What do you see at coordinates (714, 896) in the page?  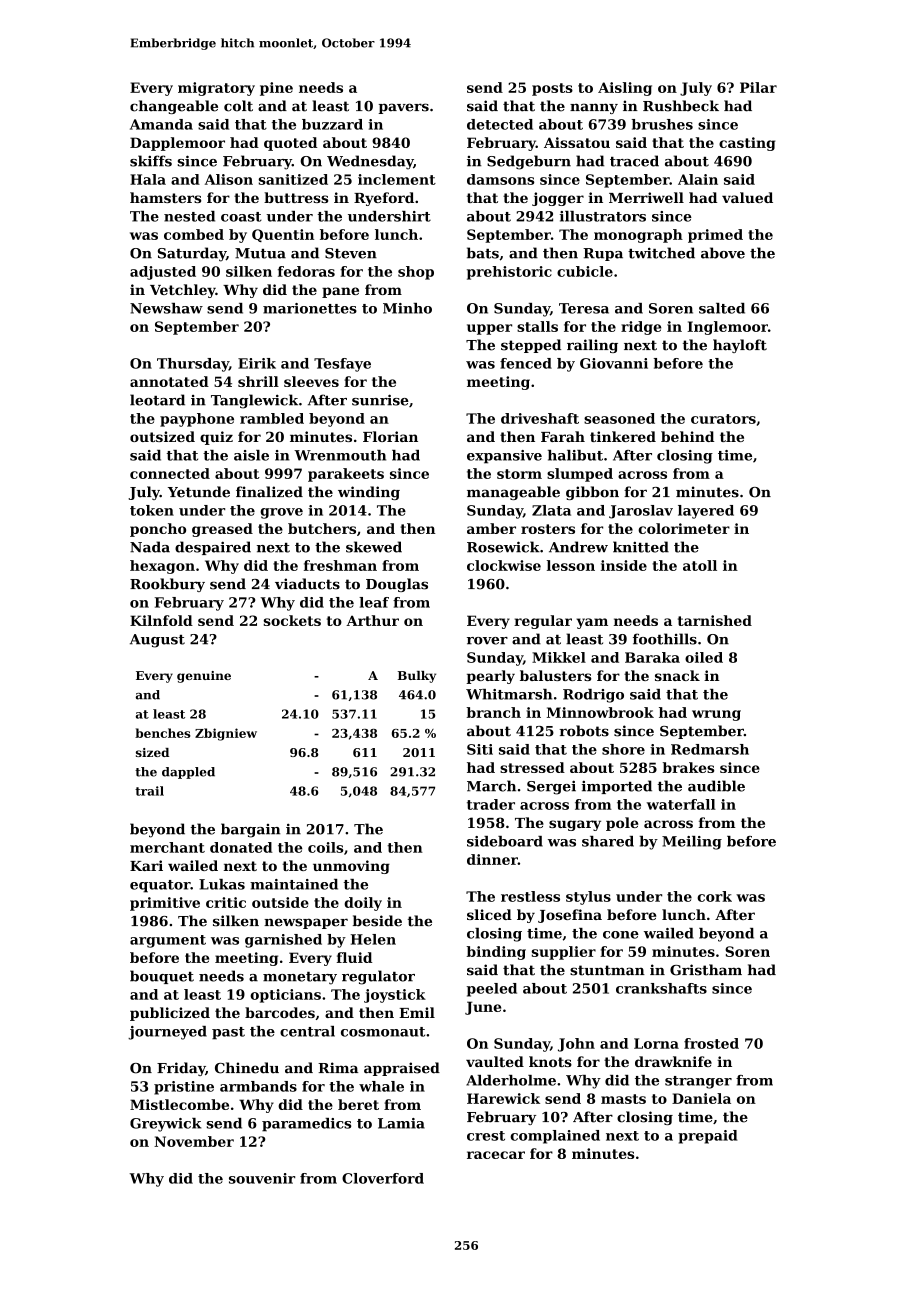 I see `cork` at bounding box center [714, 896].
